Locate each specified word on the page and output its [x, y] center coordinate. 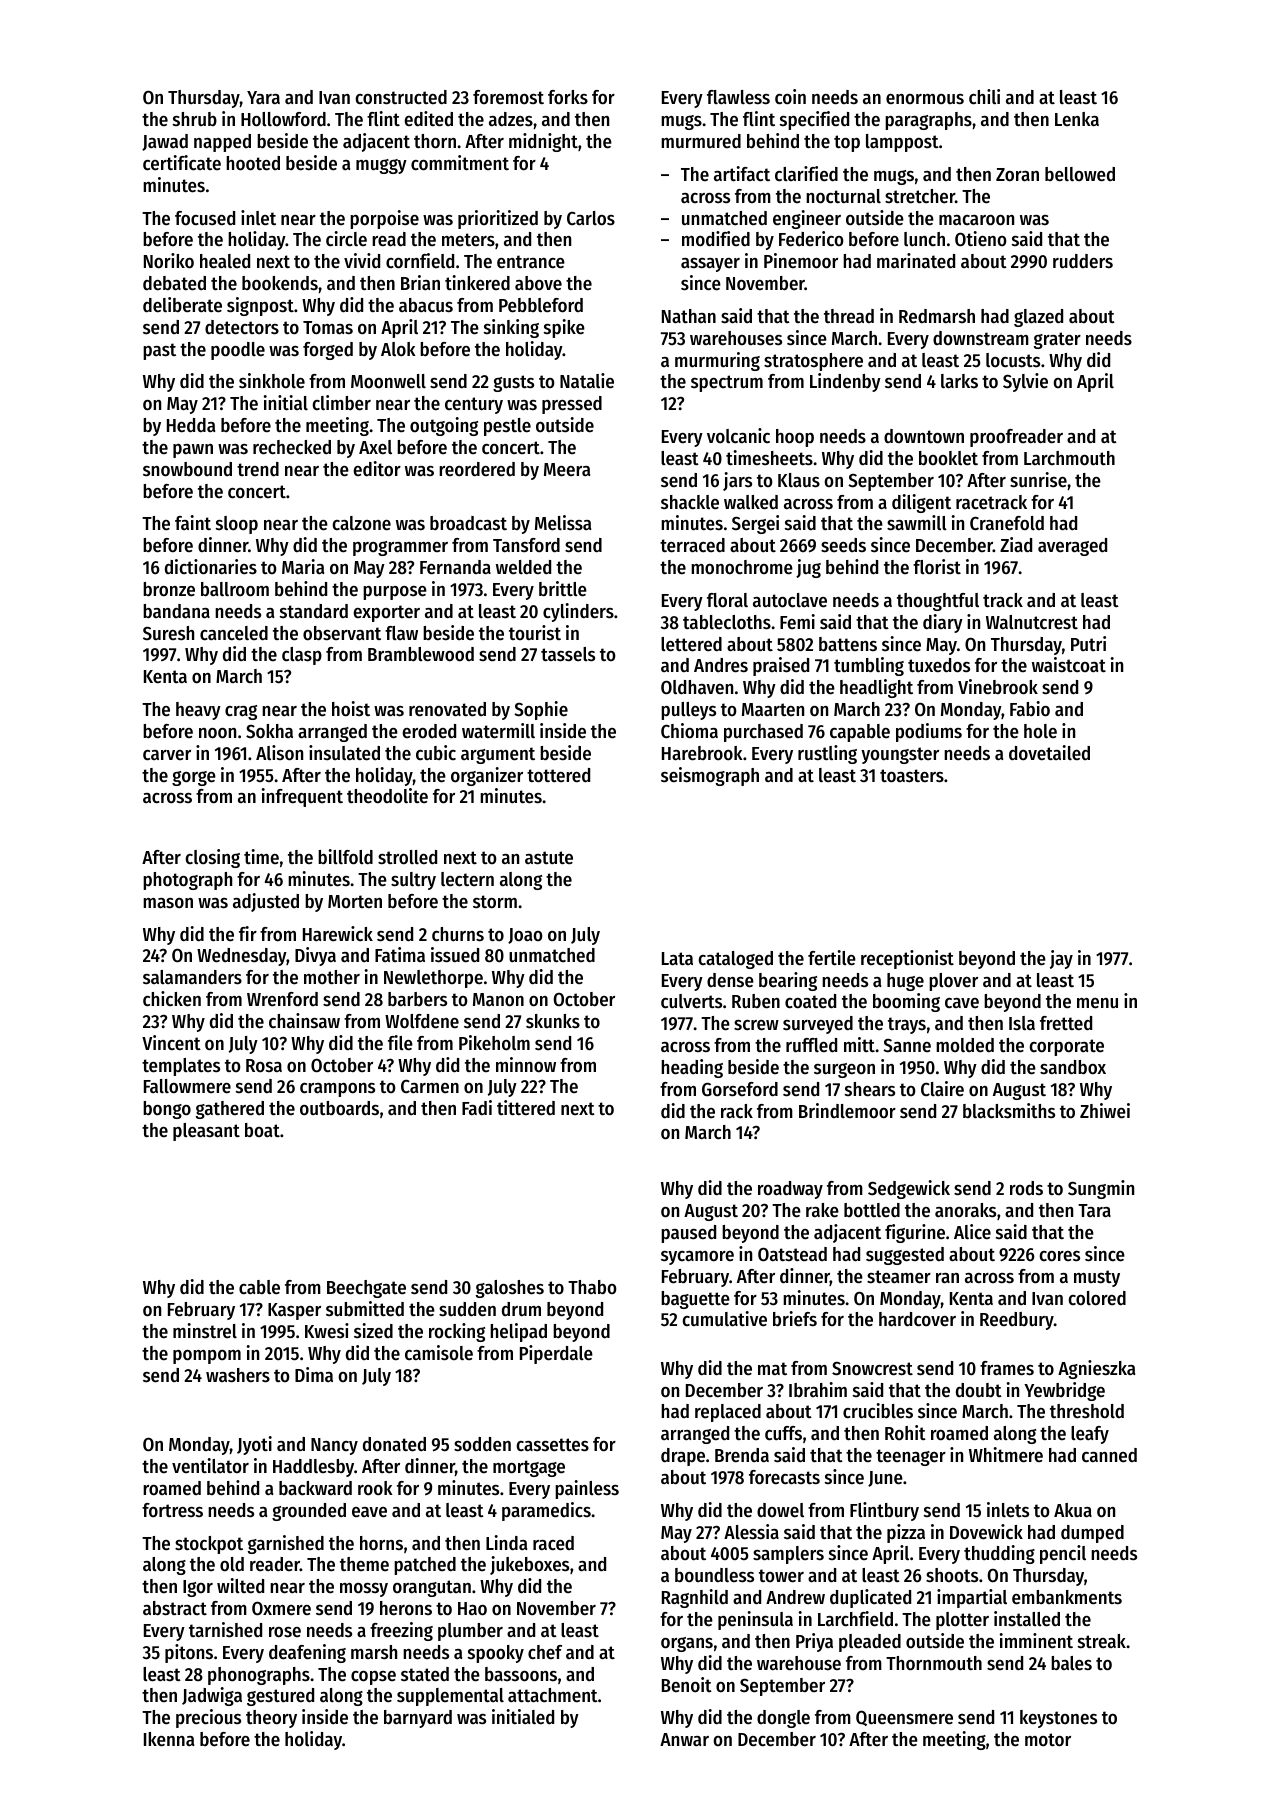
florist [937, 567]
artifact [742, 174]
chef [545, 1652]
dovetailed [1049, 753]
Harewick [338, 934]
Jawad [165, 142]
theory [271, 1719]
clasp [302, 656]
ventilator [210, 1465]
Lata [677, 958]
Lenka [1077, 119]
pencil [1063, 1554]
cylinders [578, 612]
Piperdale [556, 1354]
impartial [972, 1598]
